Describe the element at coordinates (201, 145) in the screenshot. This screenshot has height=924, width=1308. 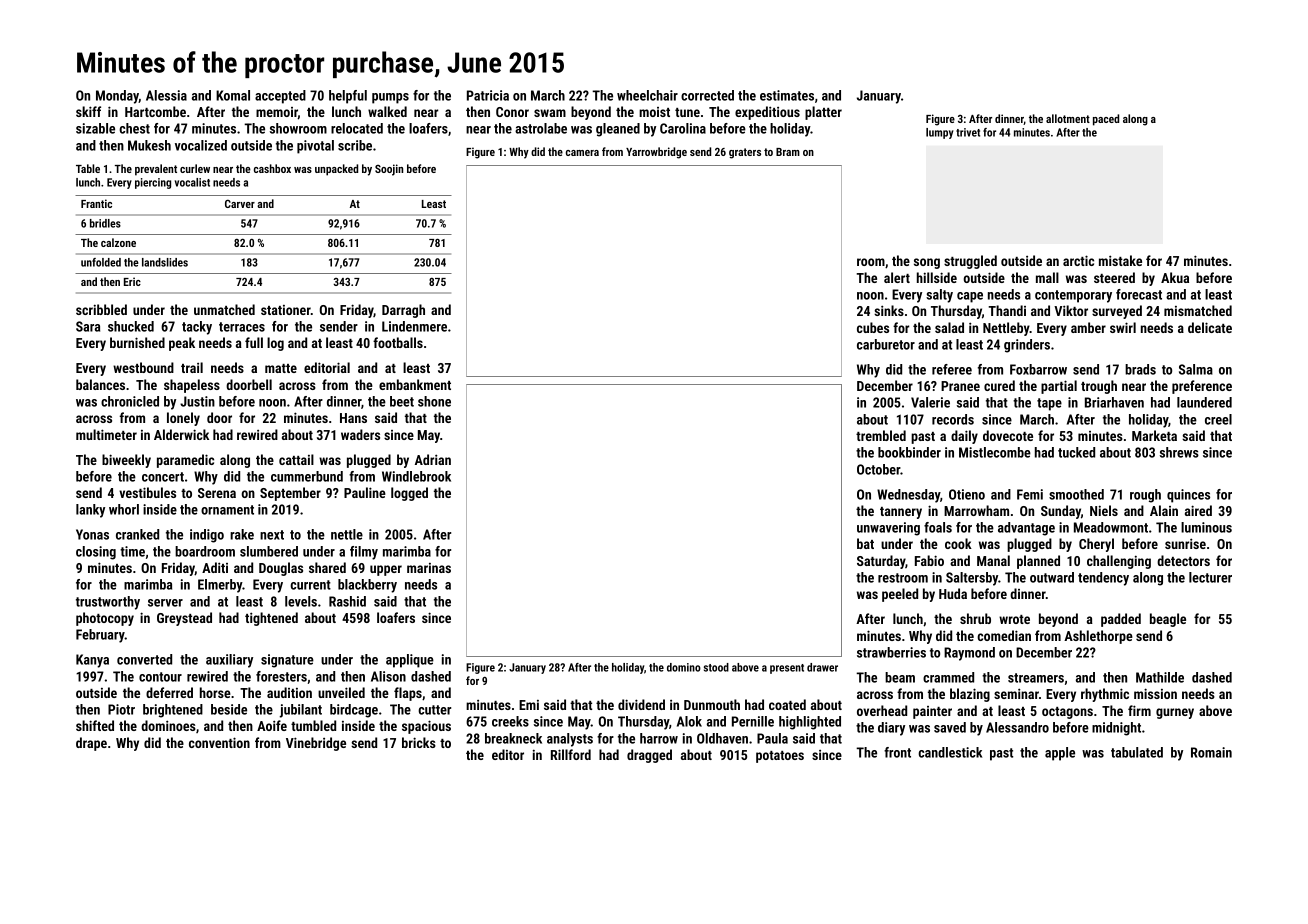
I see `vocalized` at that location.
